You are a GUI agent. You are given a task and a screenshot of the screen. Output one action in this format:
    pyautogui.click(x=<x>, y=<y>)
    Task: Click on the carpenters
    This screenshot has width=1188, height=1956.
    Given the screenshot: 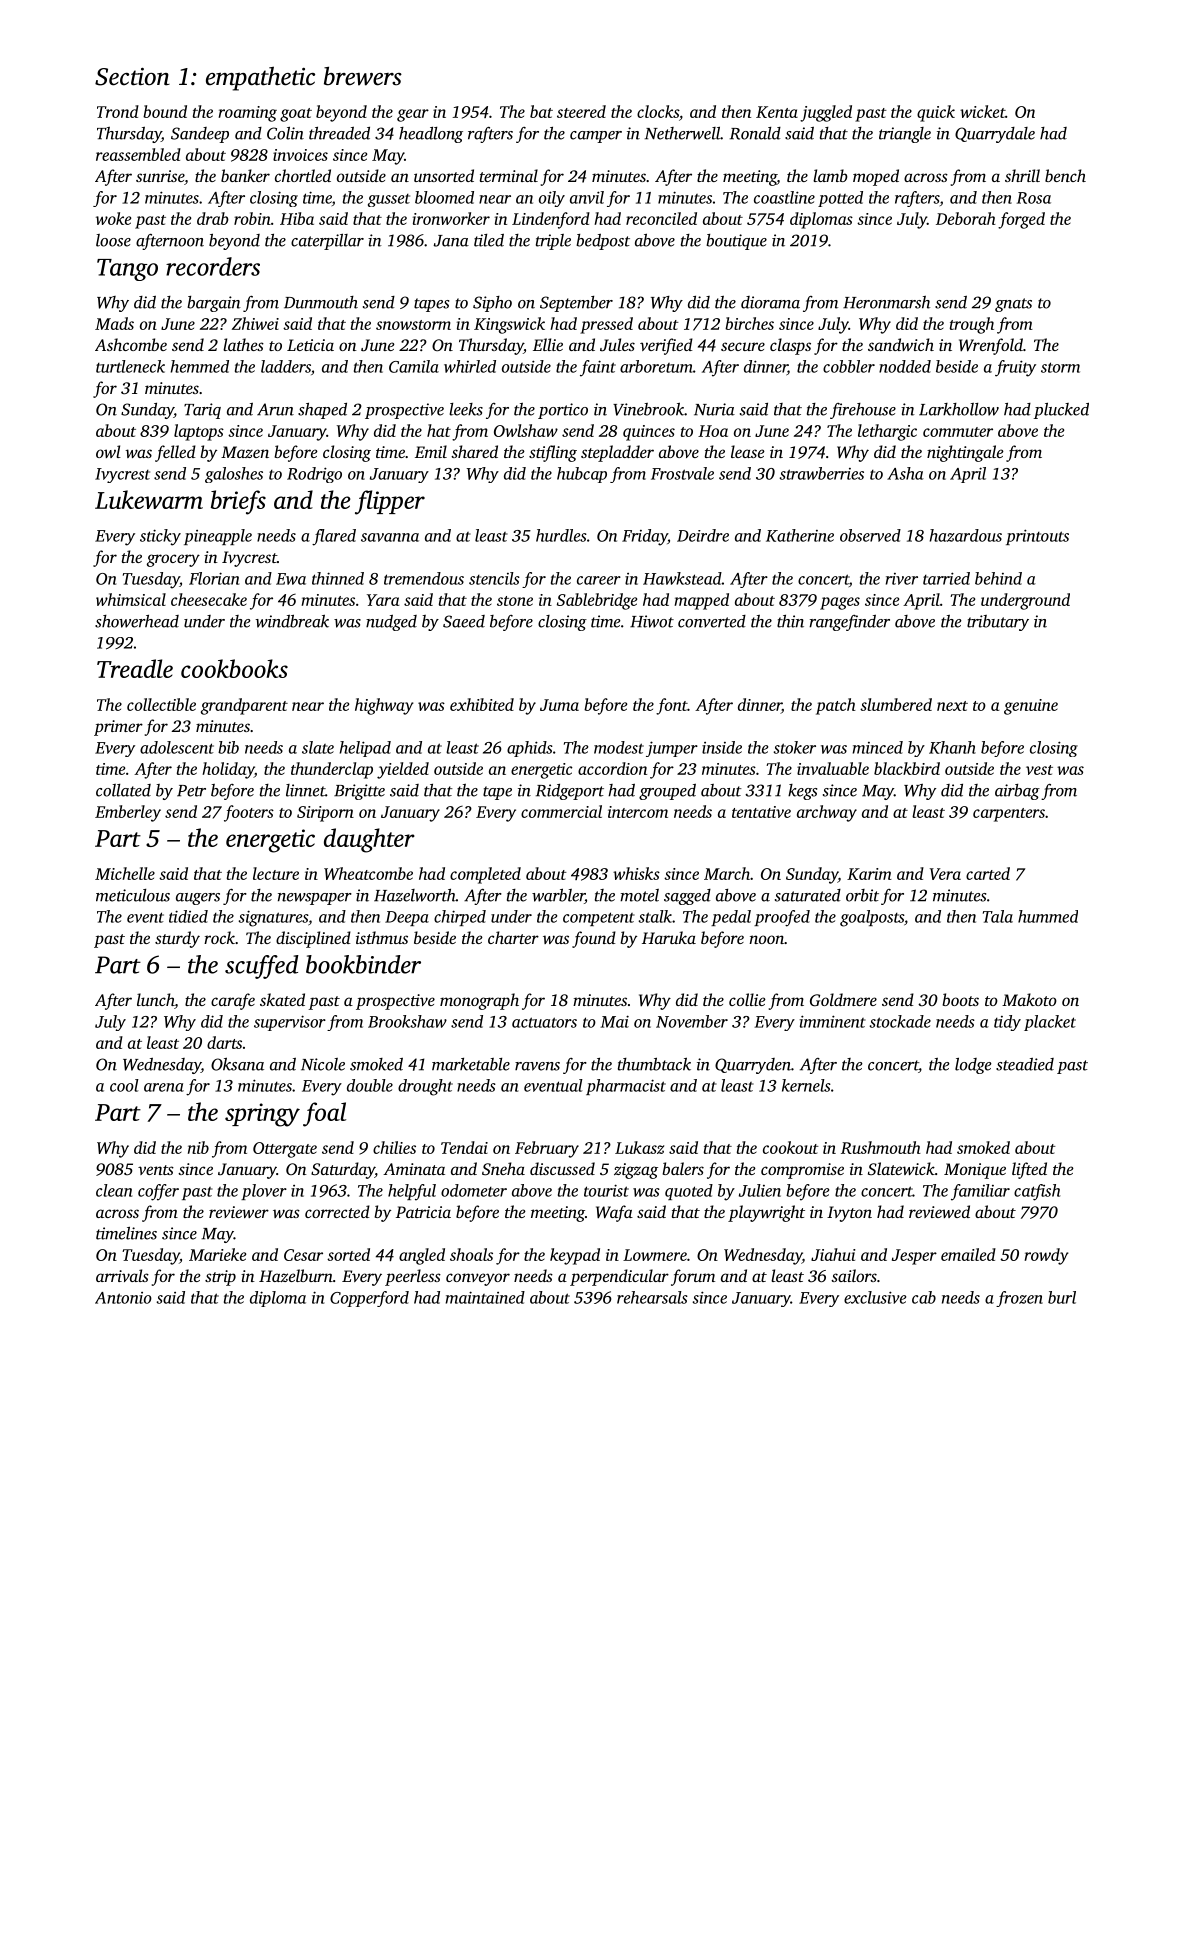 What is the action you would take?
    pyautogui.click(x=1009, y=815)
